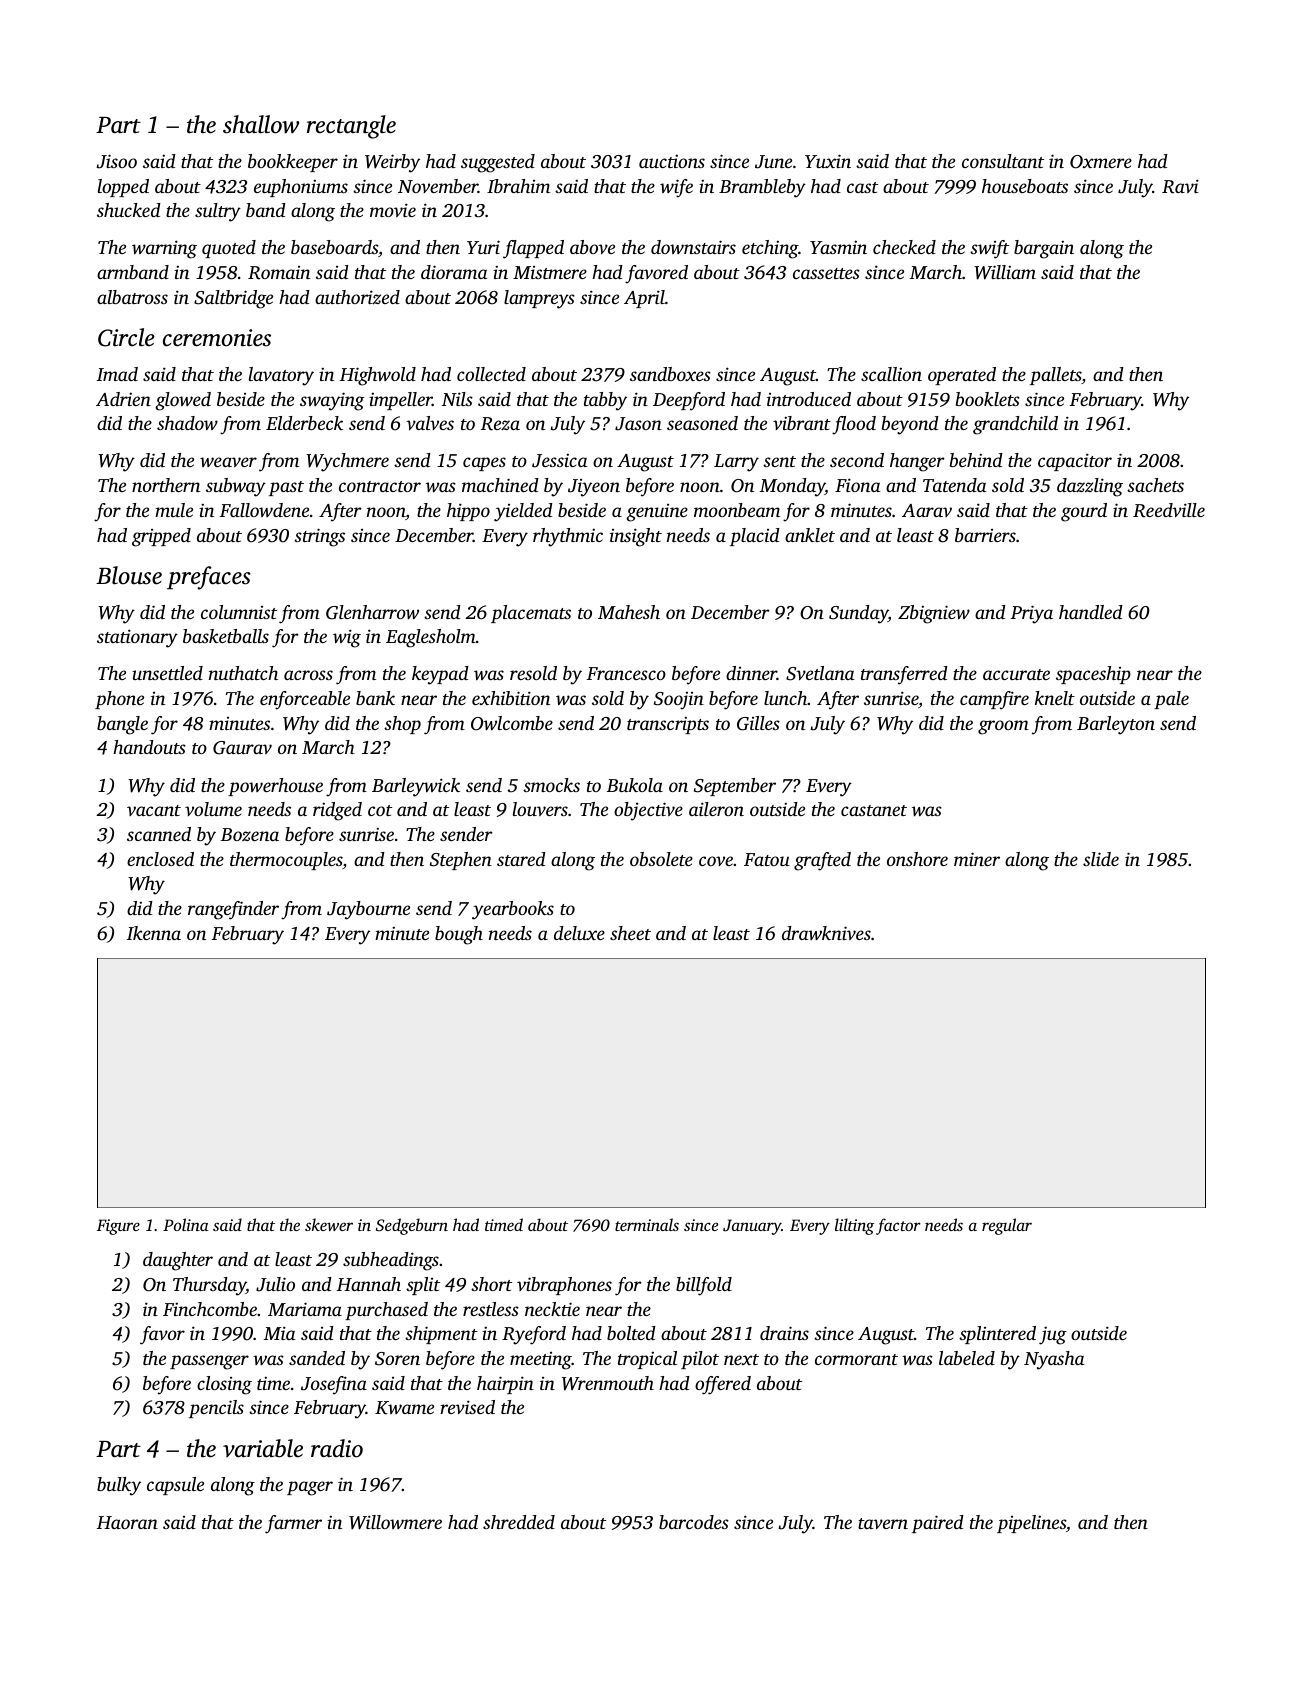 The width and height of the screenshot is (1303, 1686). What do you see at coordinates (337, 811) in the screenshot?
I see `ridged` at bounding box center [337, 811].
